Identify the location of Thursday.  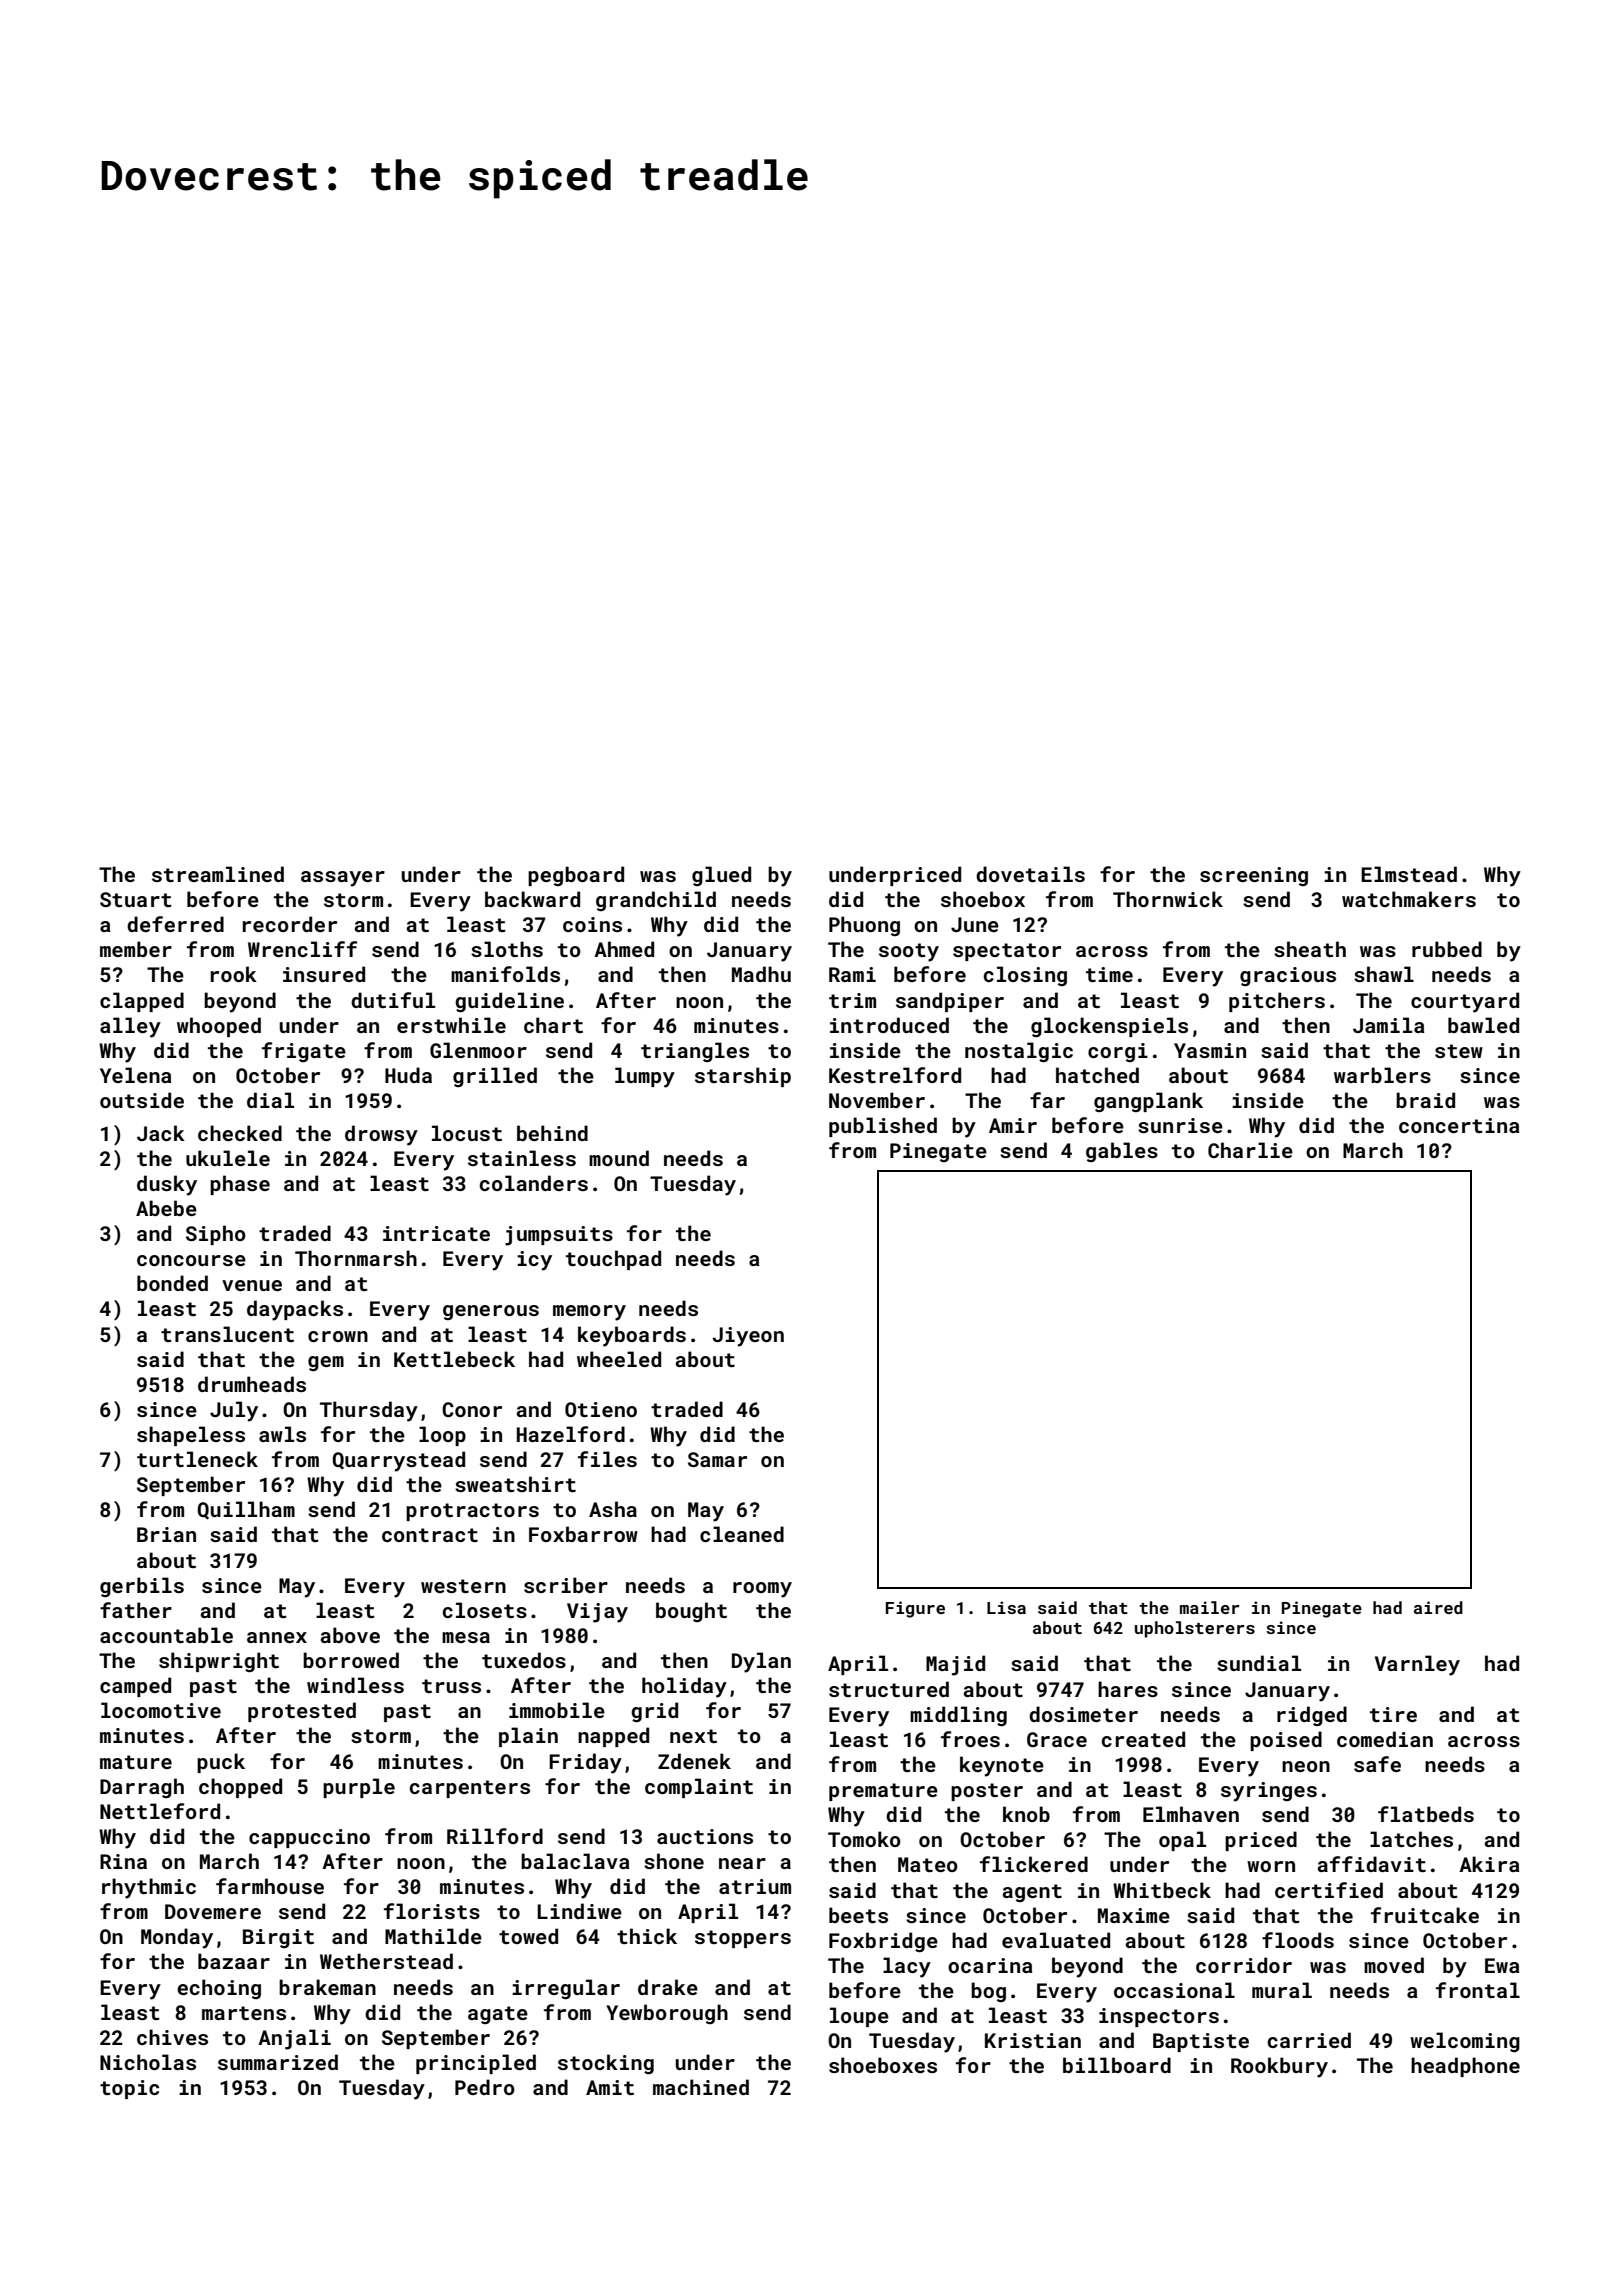
(369, 1411).
